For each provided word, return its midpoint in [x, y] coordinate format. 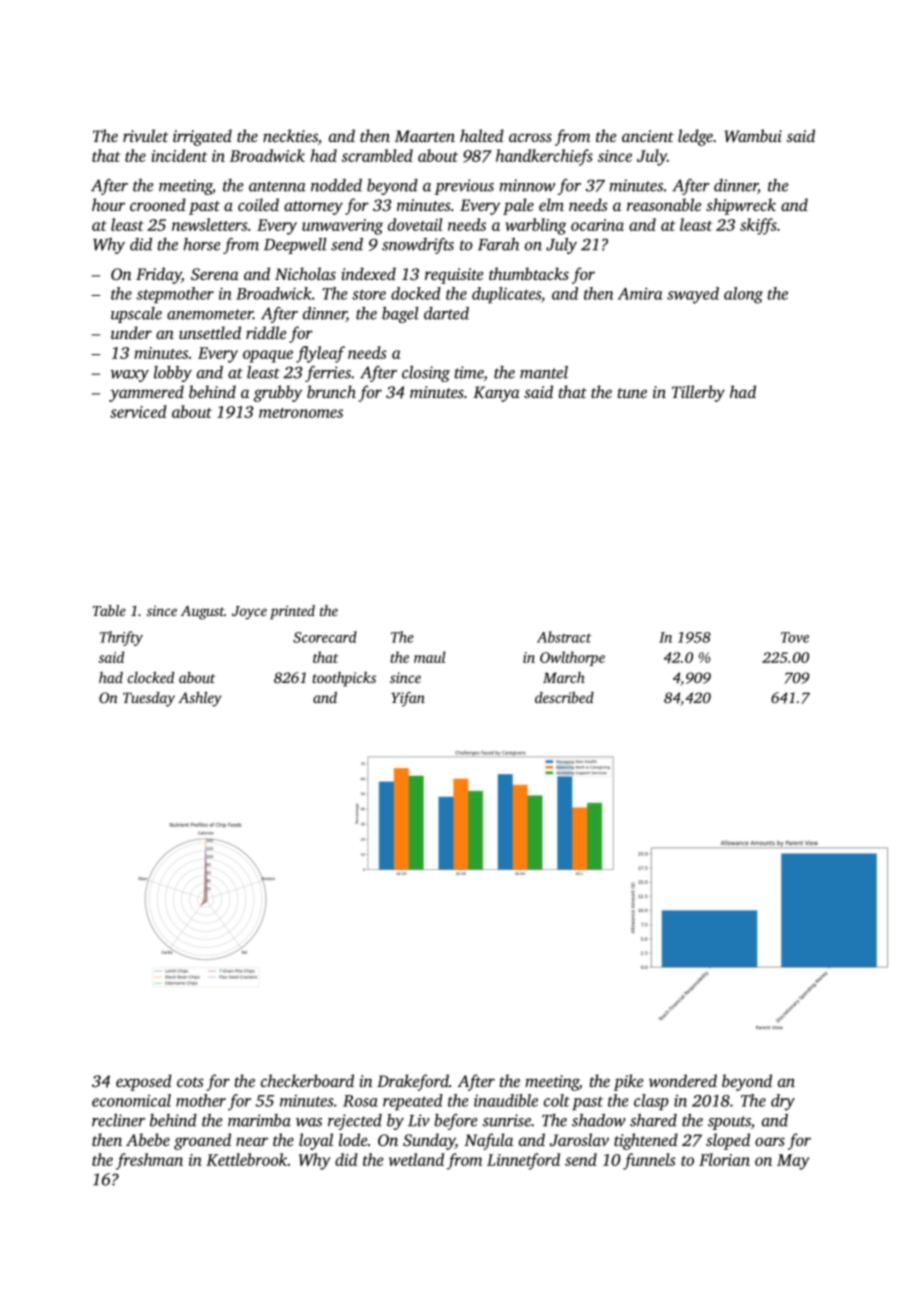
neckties [290, 135]
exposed [144, 1082]
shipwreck [741, 206]
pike [629, 1082]
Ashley [200, 699]
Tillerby [698, 393]
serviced [138, 411]
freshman [149, 1161]
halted [482, 135]
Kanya [496, 394]
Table [109, 610]
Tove [795, 637]
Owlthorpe [572, 658]
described [564, 697]
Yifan [408, 699]
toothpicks [344, 679]
